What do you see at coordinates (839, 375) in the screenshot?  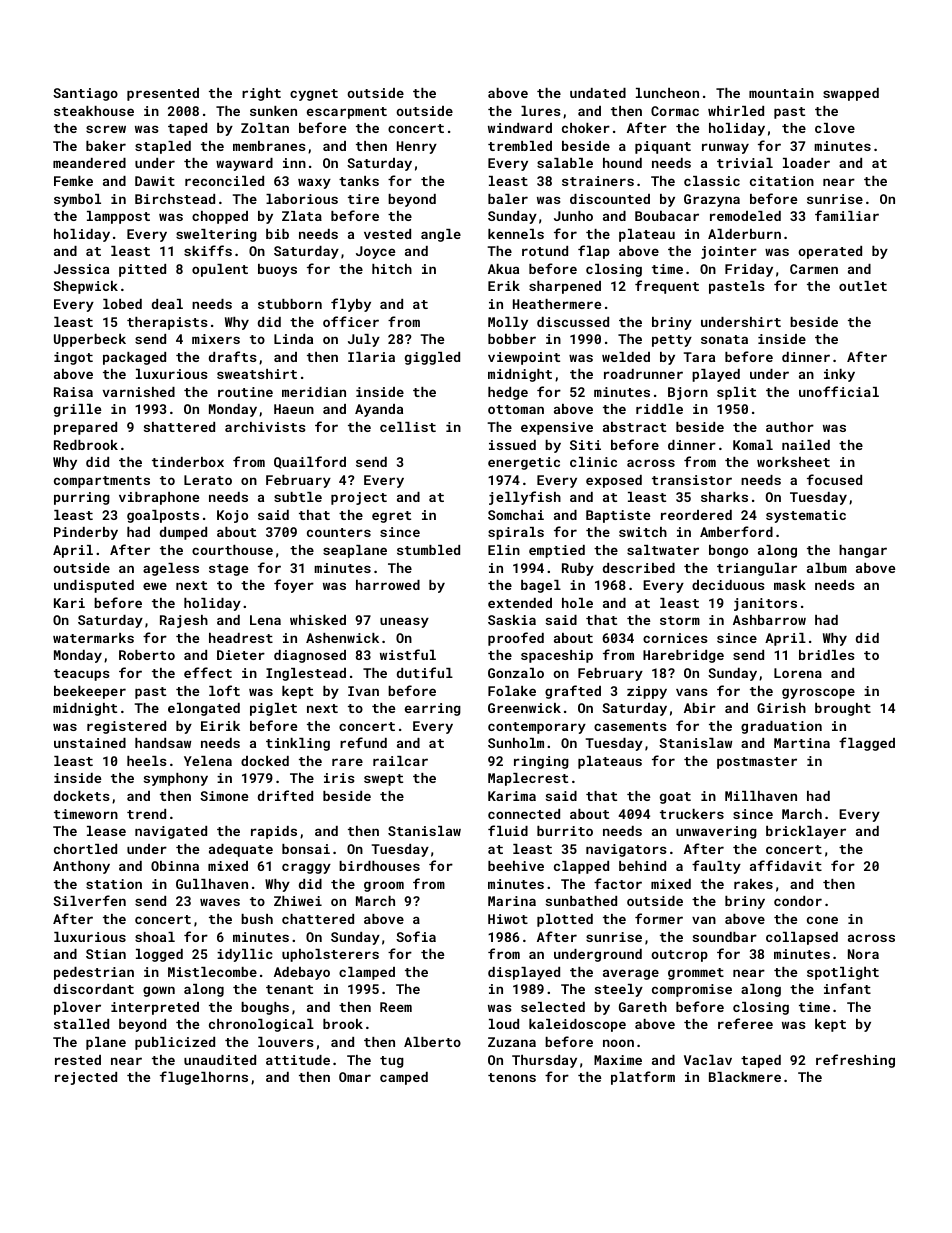 I see `inky` at bounding box center [839, 375].
